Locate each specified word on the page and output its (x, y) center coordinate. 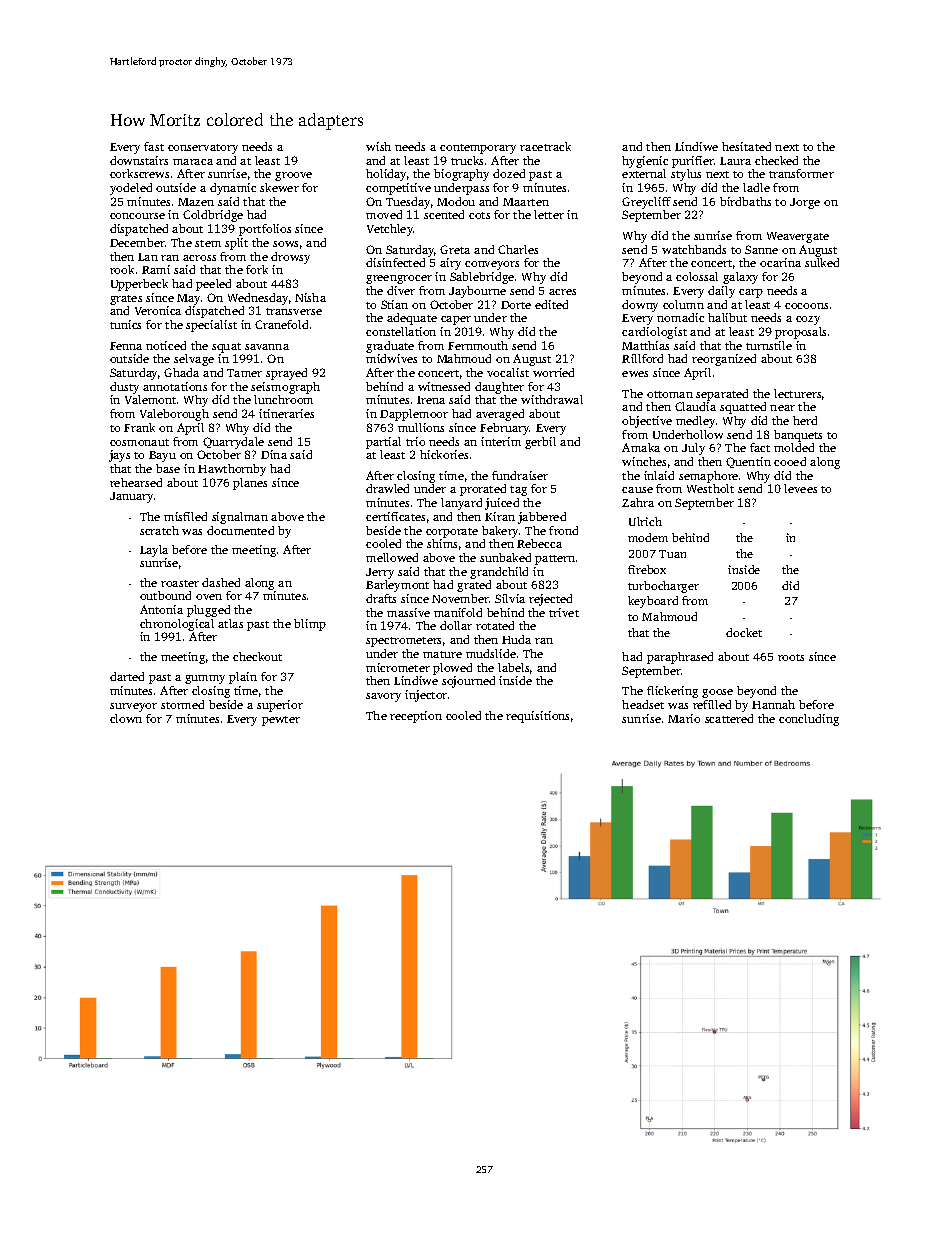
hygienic (645, 162)
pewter (281, 721)
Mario (684, 718)
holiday (386, 175)
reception (416, 717)
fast (154, 146)
